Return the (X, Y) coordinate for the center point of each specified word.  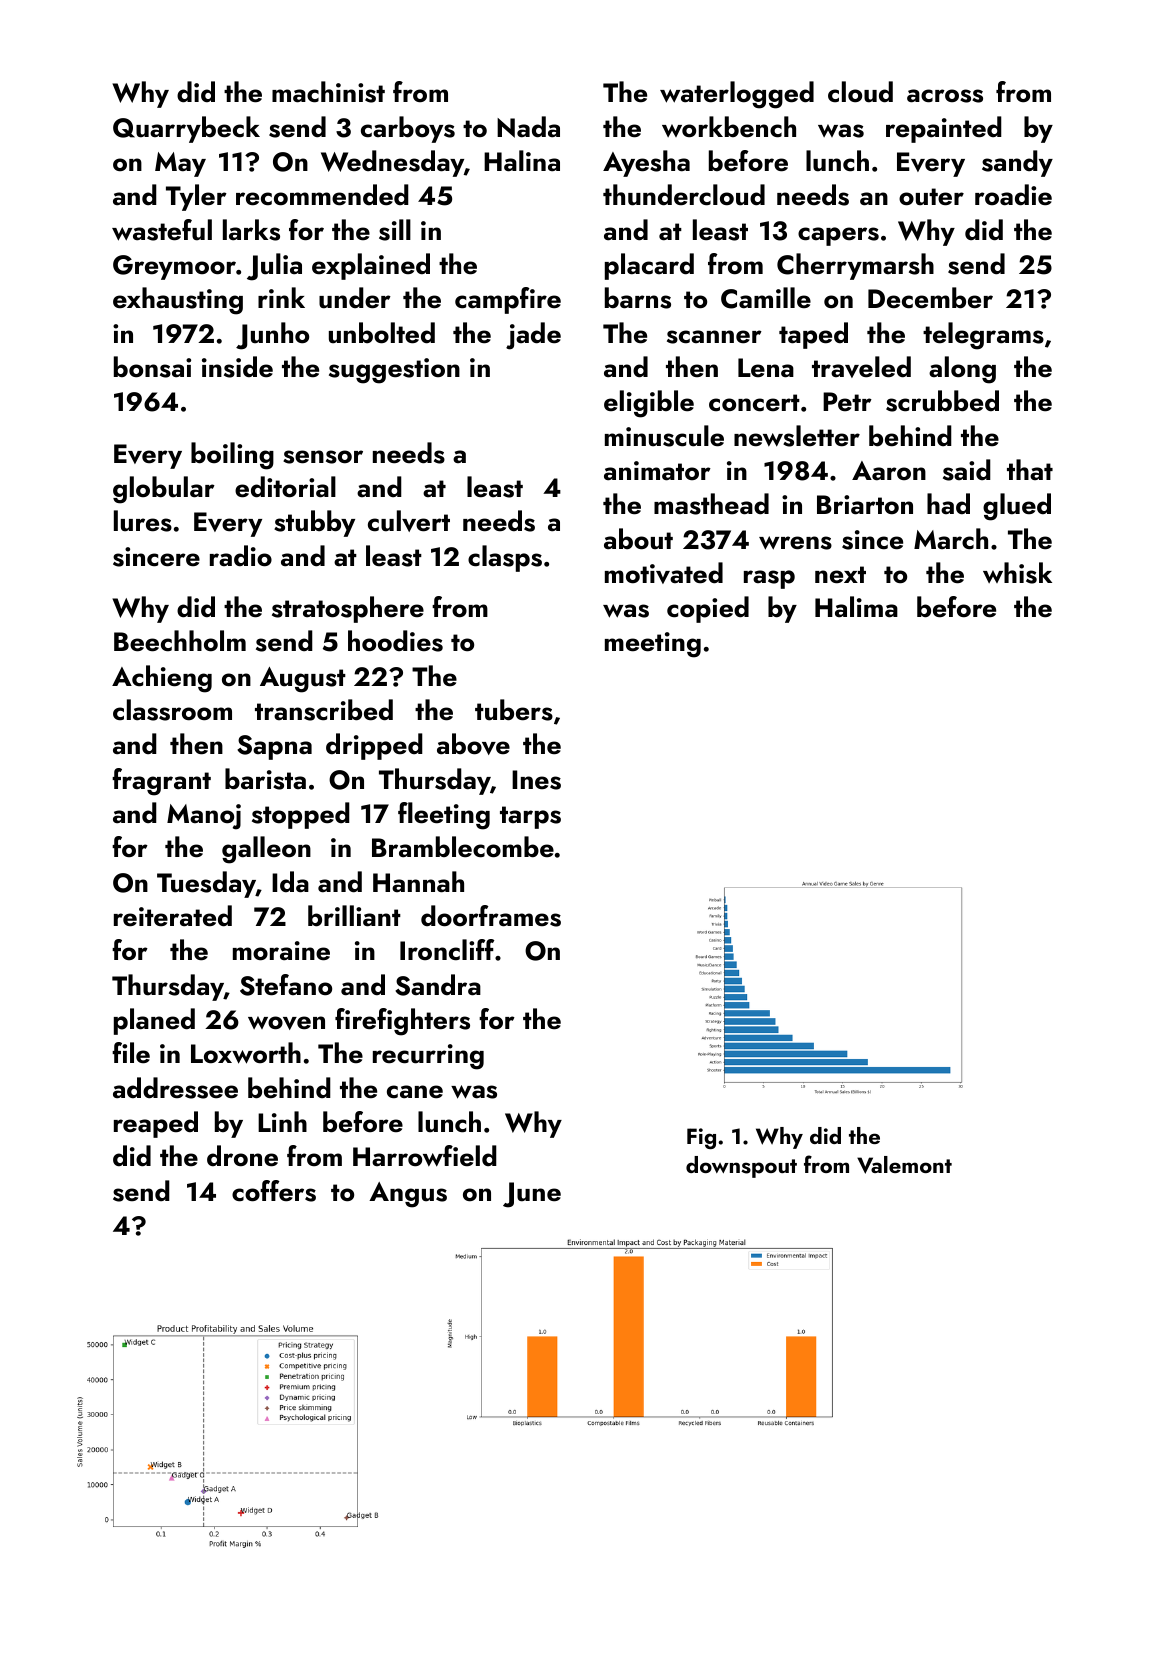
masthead (711, 504)
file (131, 1053)
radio (241, 556)
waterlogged (737, 95)
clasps (505, 558)
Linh (282, 1121)
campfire (508, 300)
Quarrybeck (186, 129)
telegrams (983, 336)
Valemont (904, 1165)
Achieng (162, 679)
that (1030, 469)
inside (237, 367)
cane (415, 1092)
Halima (856, 607)
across (945, 96)
